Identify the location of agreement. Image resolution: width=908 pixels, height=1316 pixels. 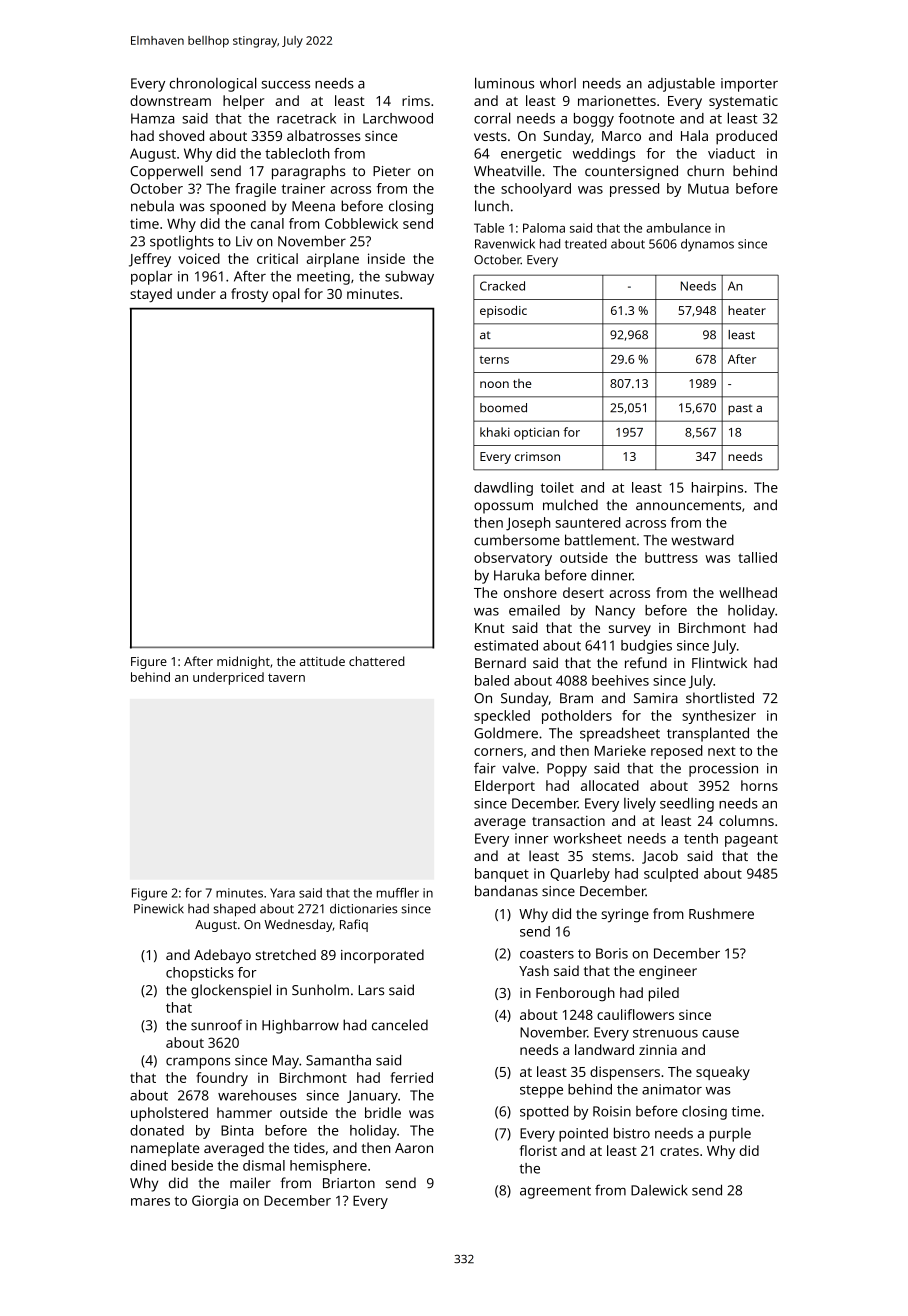
(555, 1192).
